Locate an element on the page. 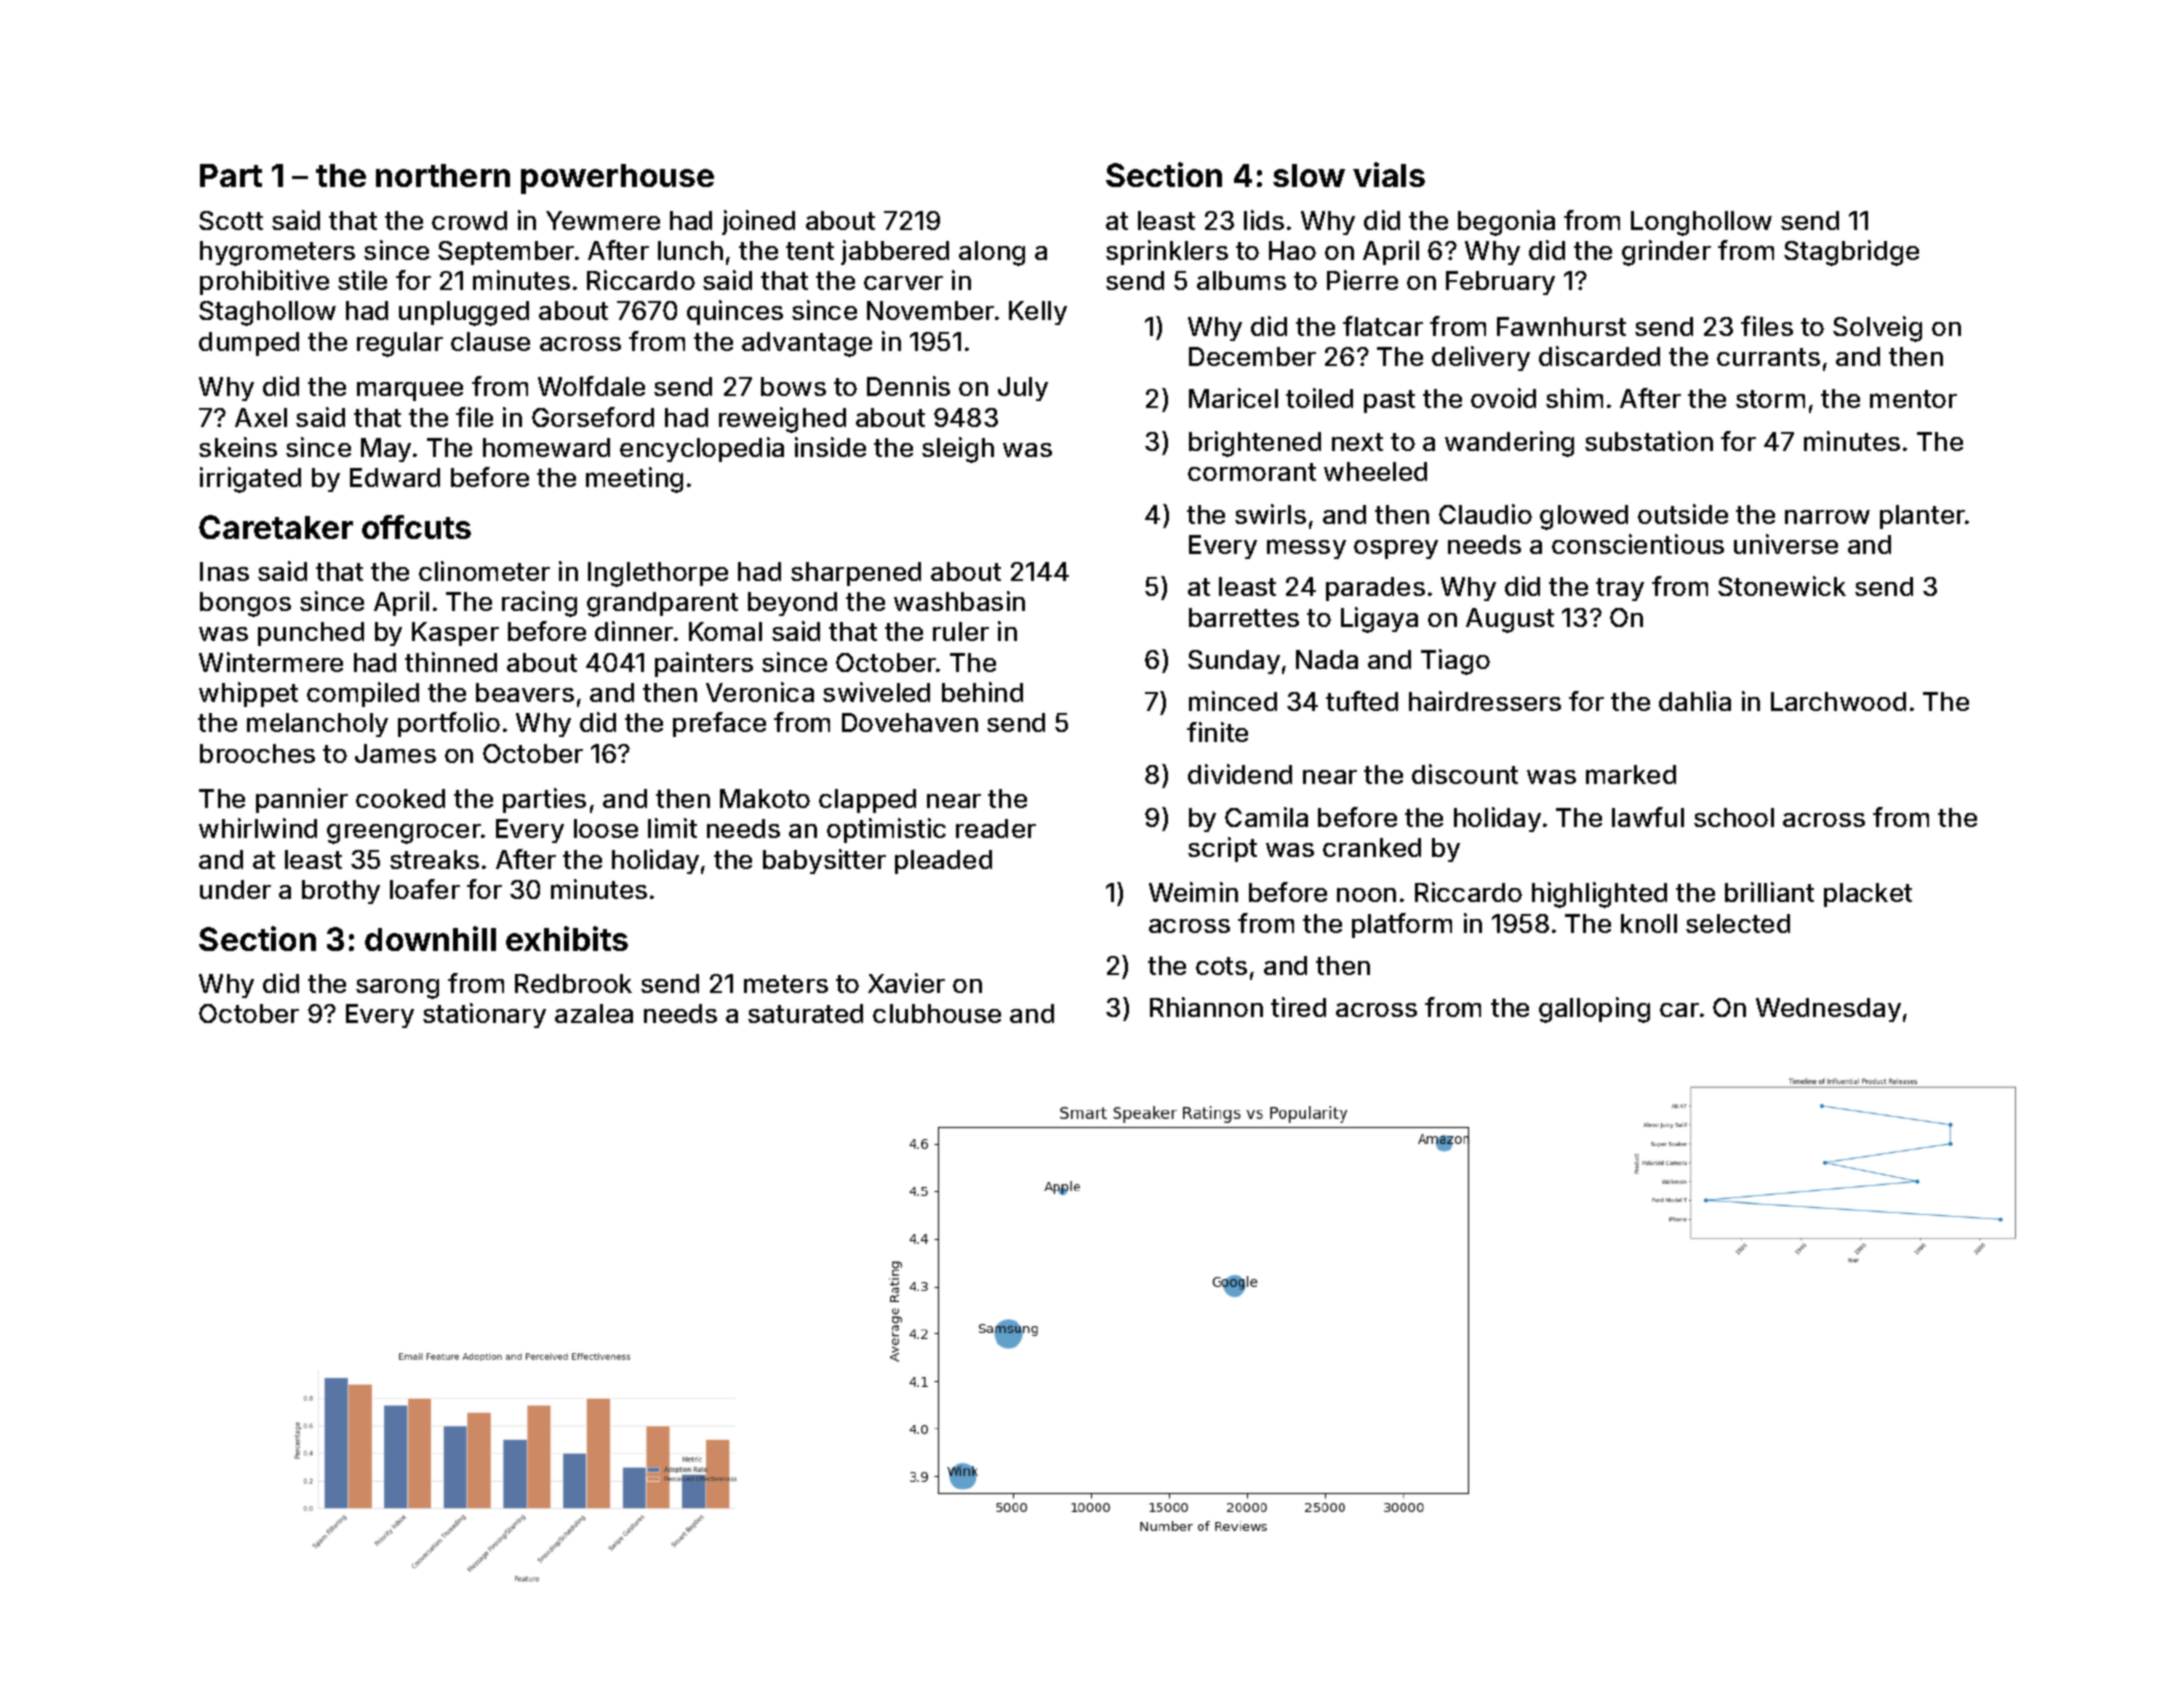 The height and width of the page is (1683, 2178). brooches is located at coordinates (257, 753).
